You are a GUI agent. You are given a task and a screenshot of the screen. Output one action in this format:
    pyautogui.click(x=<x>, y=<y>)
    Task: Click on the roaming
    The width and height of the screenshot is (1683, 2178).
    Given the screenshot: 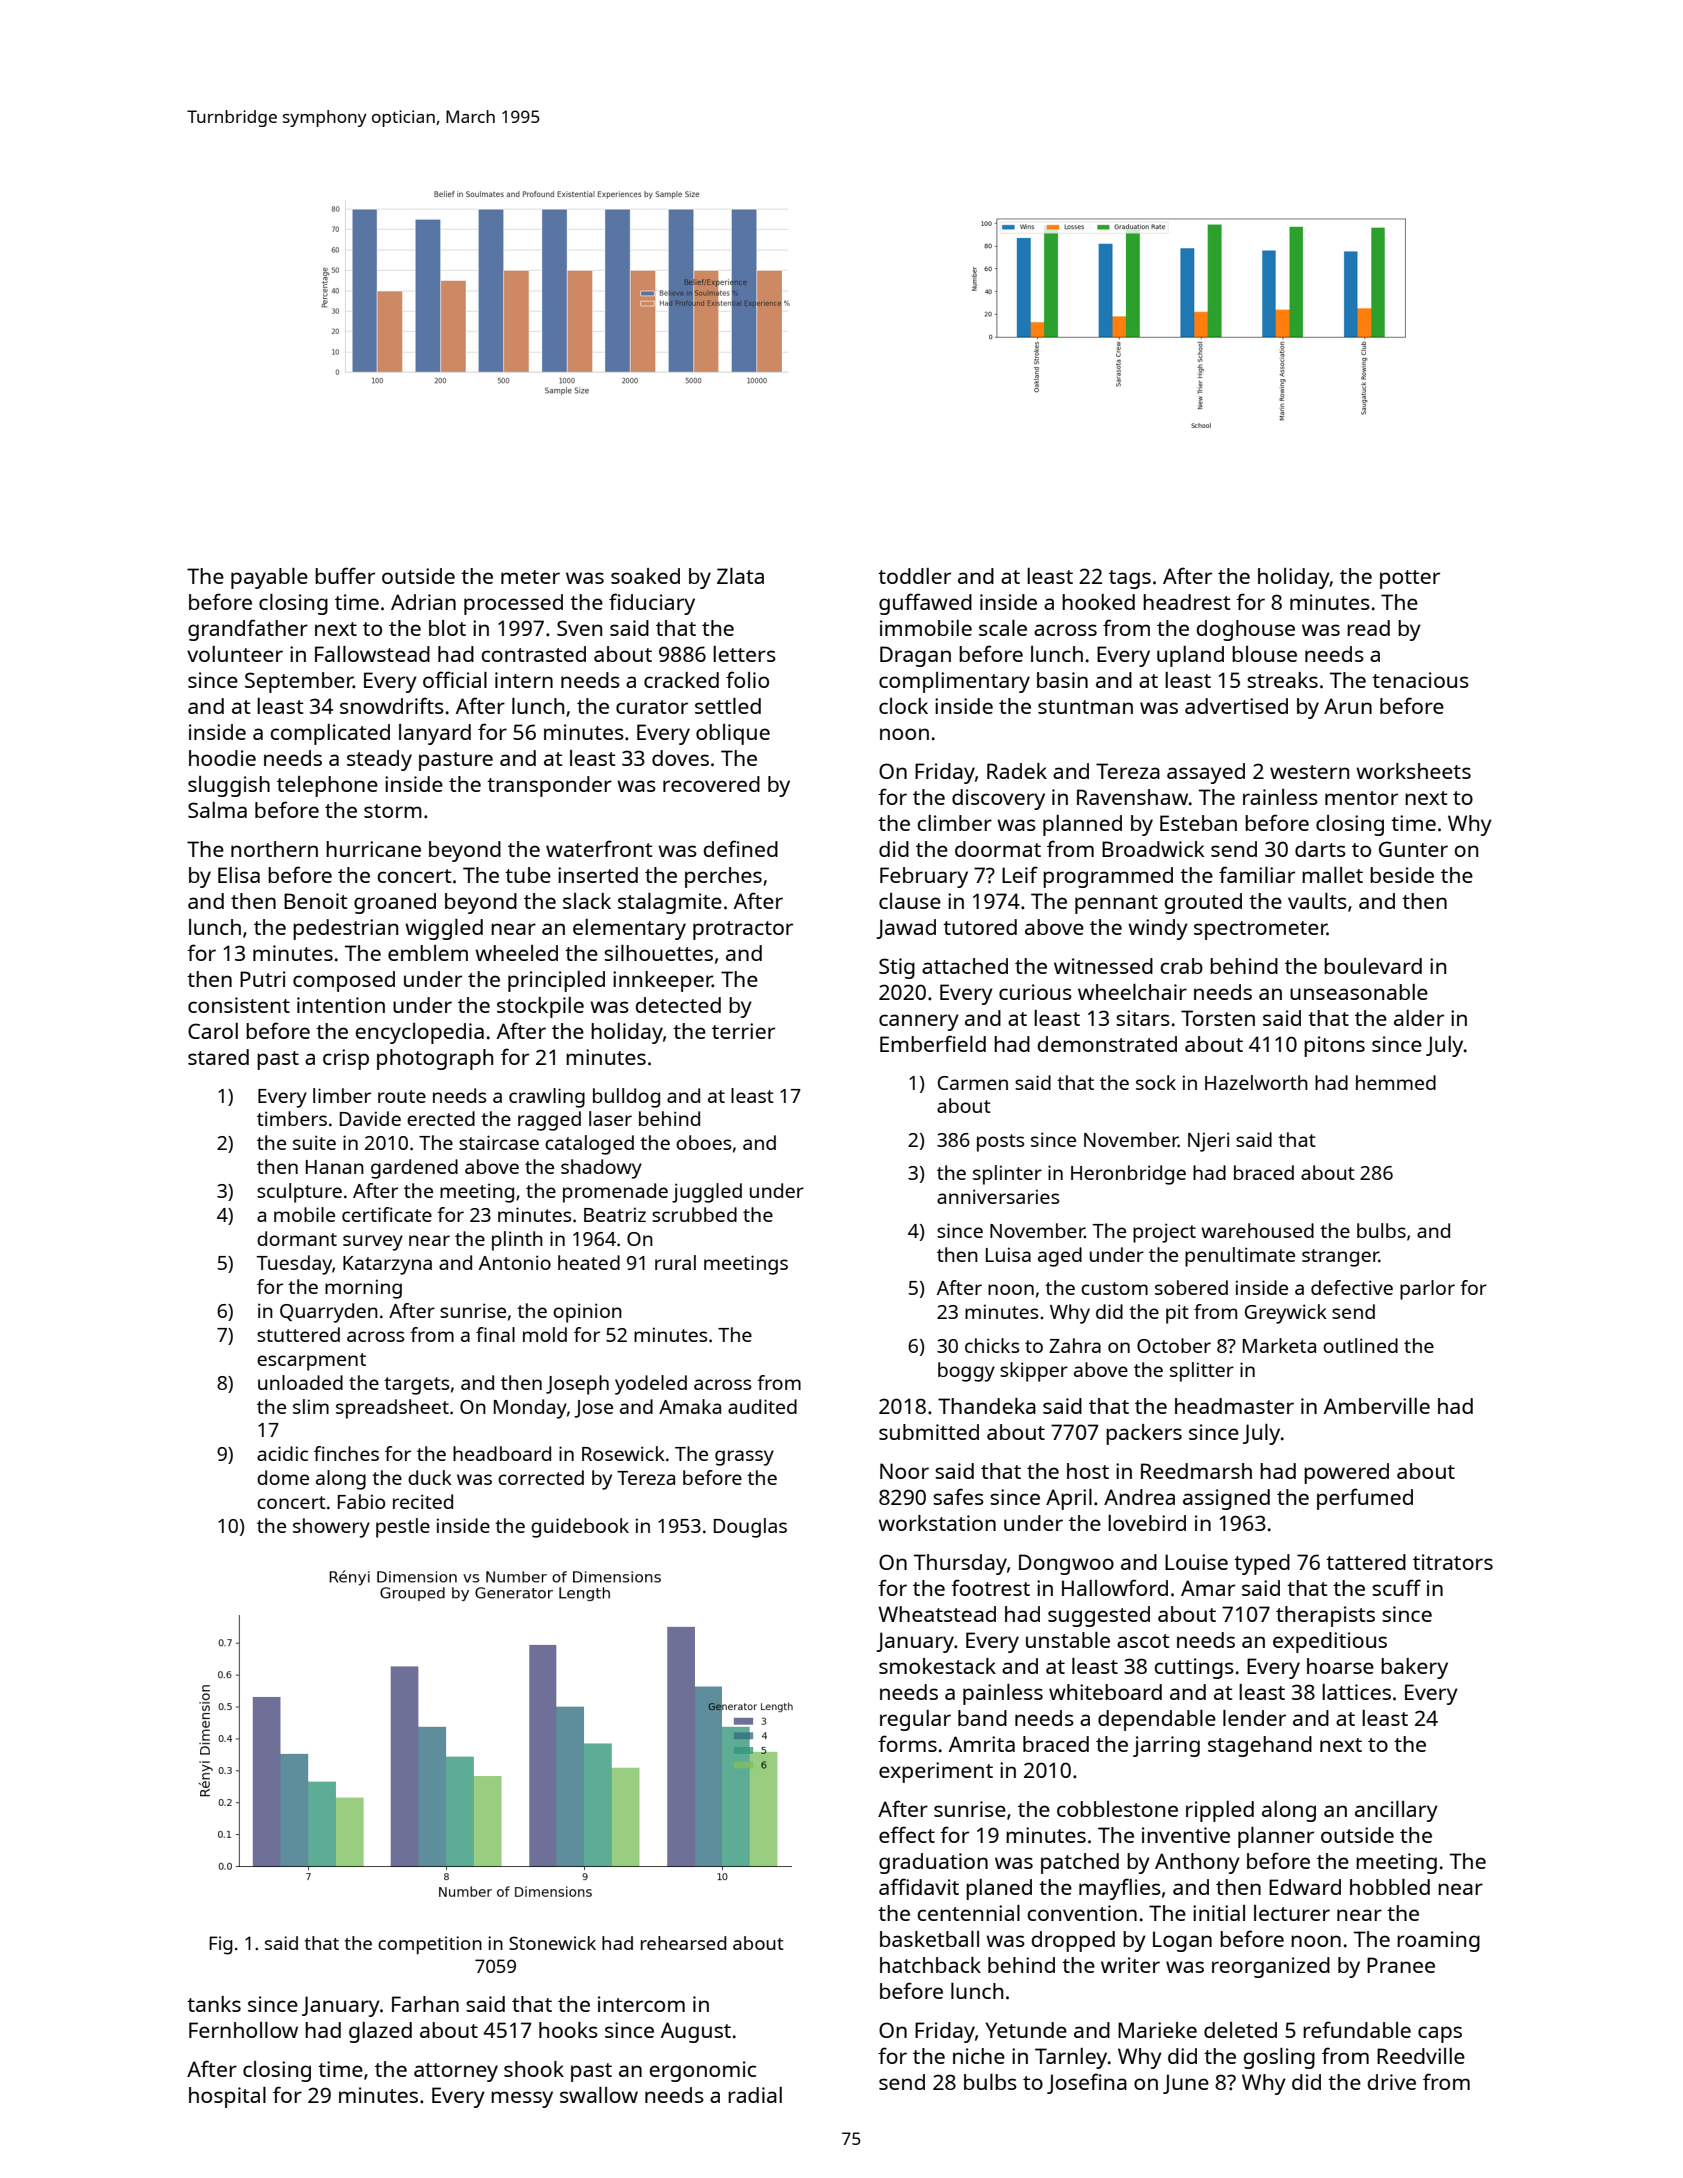 What is the action you would take?
    pyautogui.click(x=1438, y=1941)
